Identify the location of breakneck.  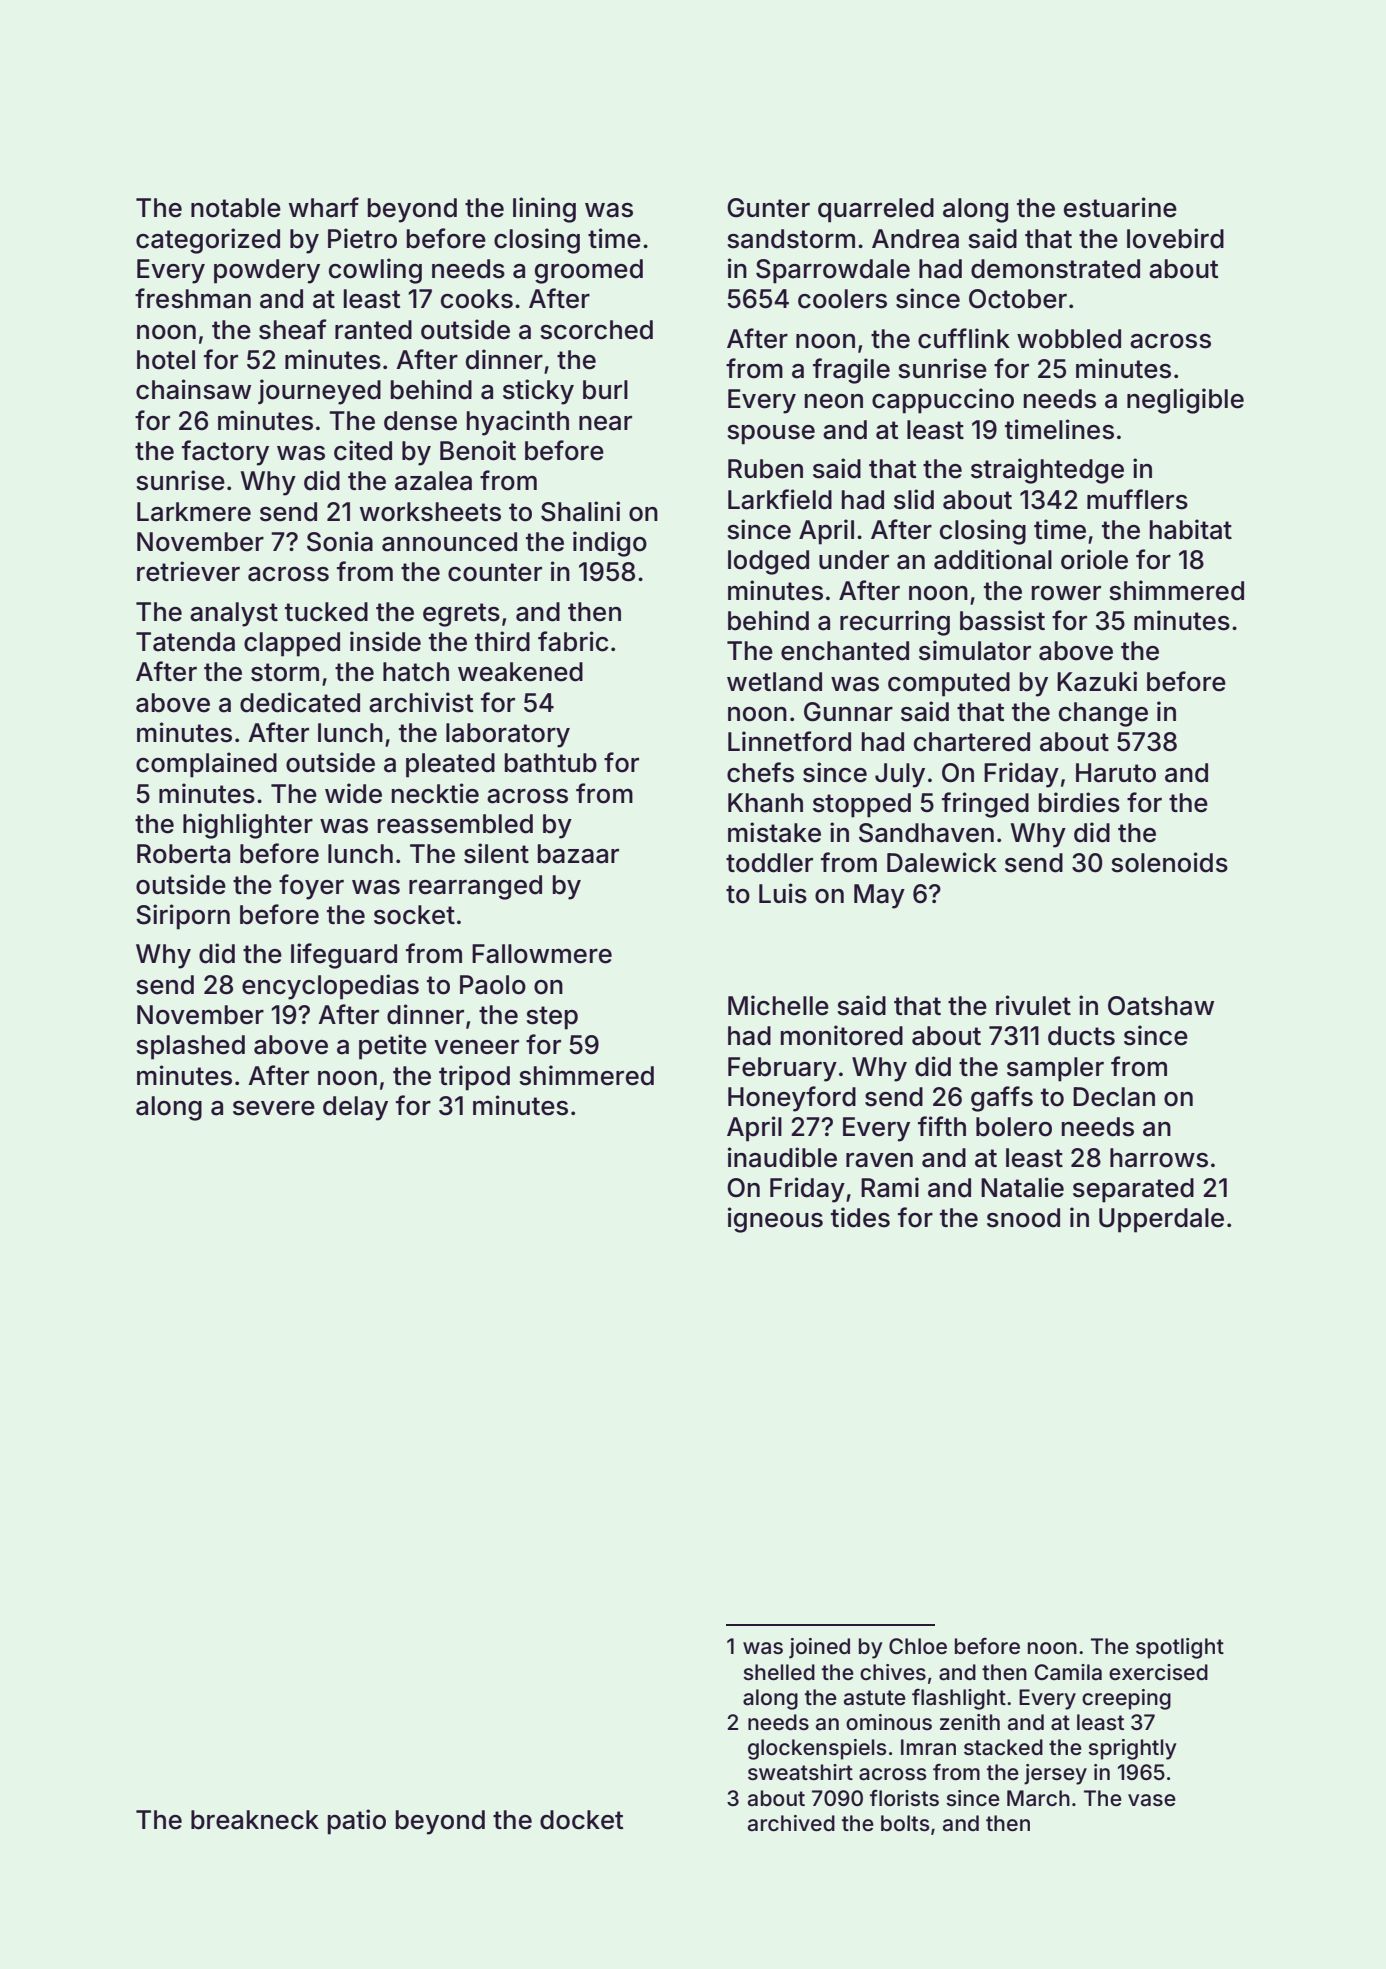
(255, 1820).
